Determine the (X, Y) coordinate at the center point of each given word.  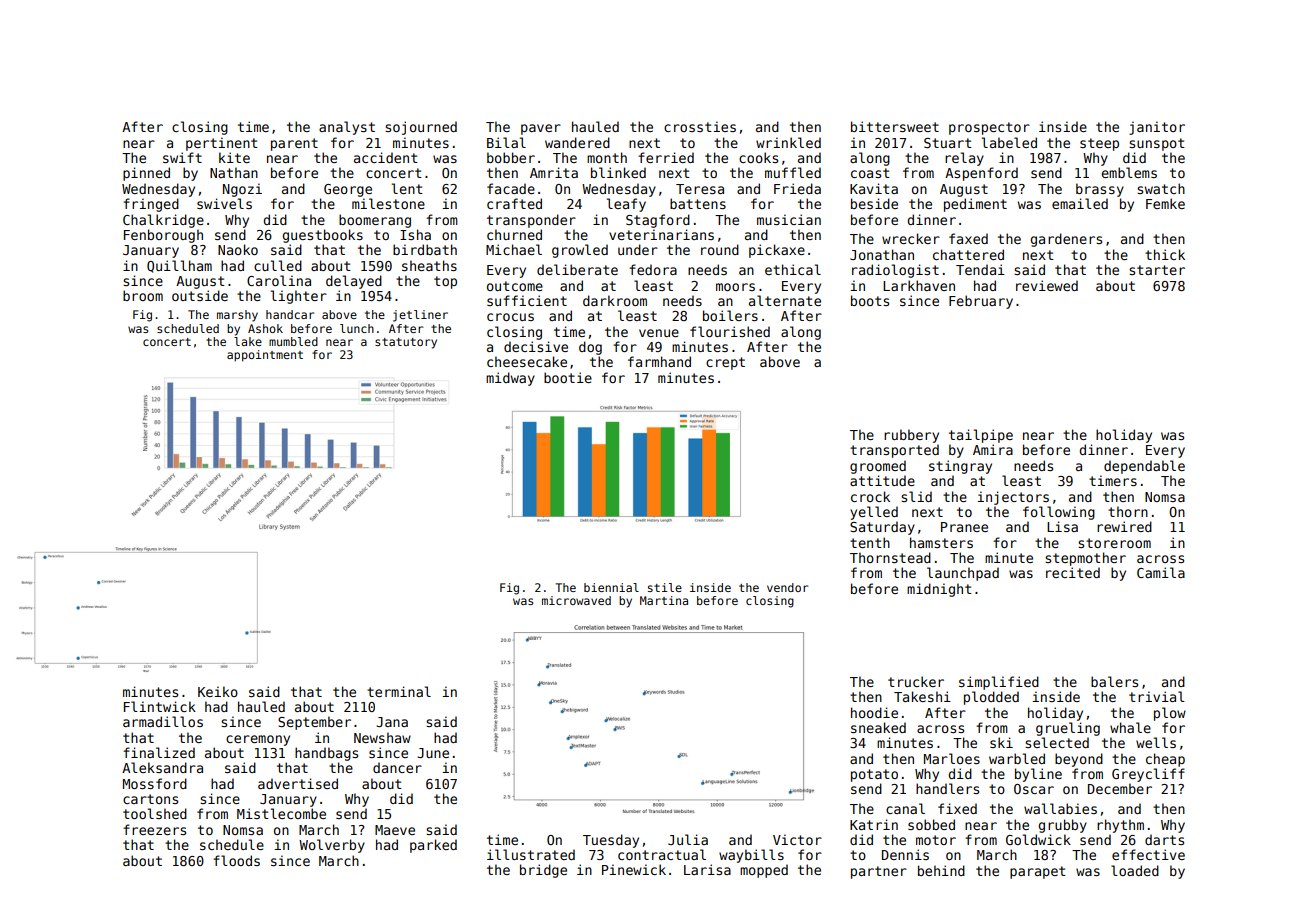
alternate (785, 300)
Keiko (218, 691)
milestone (388, 203)
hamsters (941, 542)
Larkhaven (919, 285)
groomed (878, 467)
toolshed (155, 813)
